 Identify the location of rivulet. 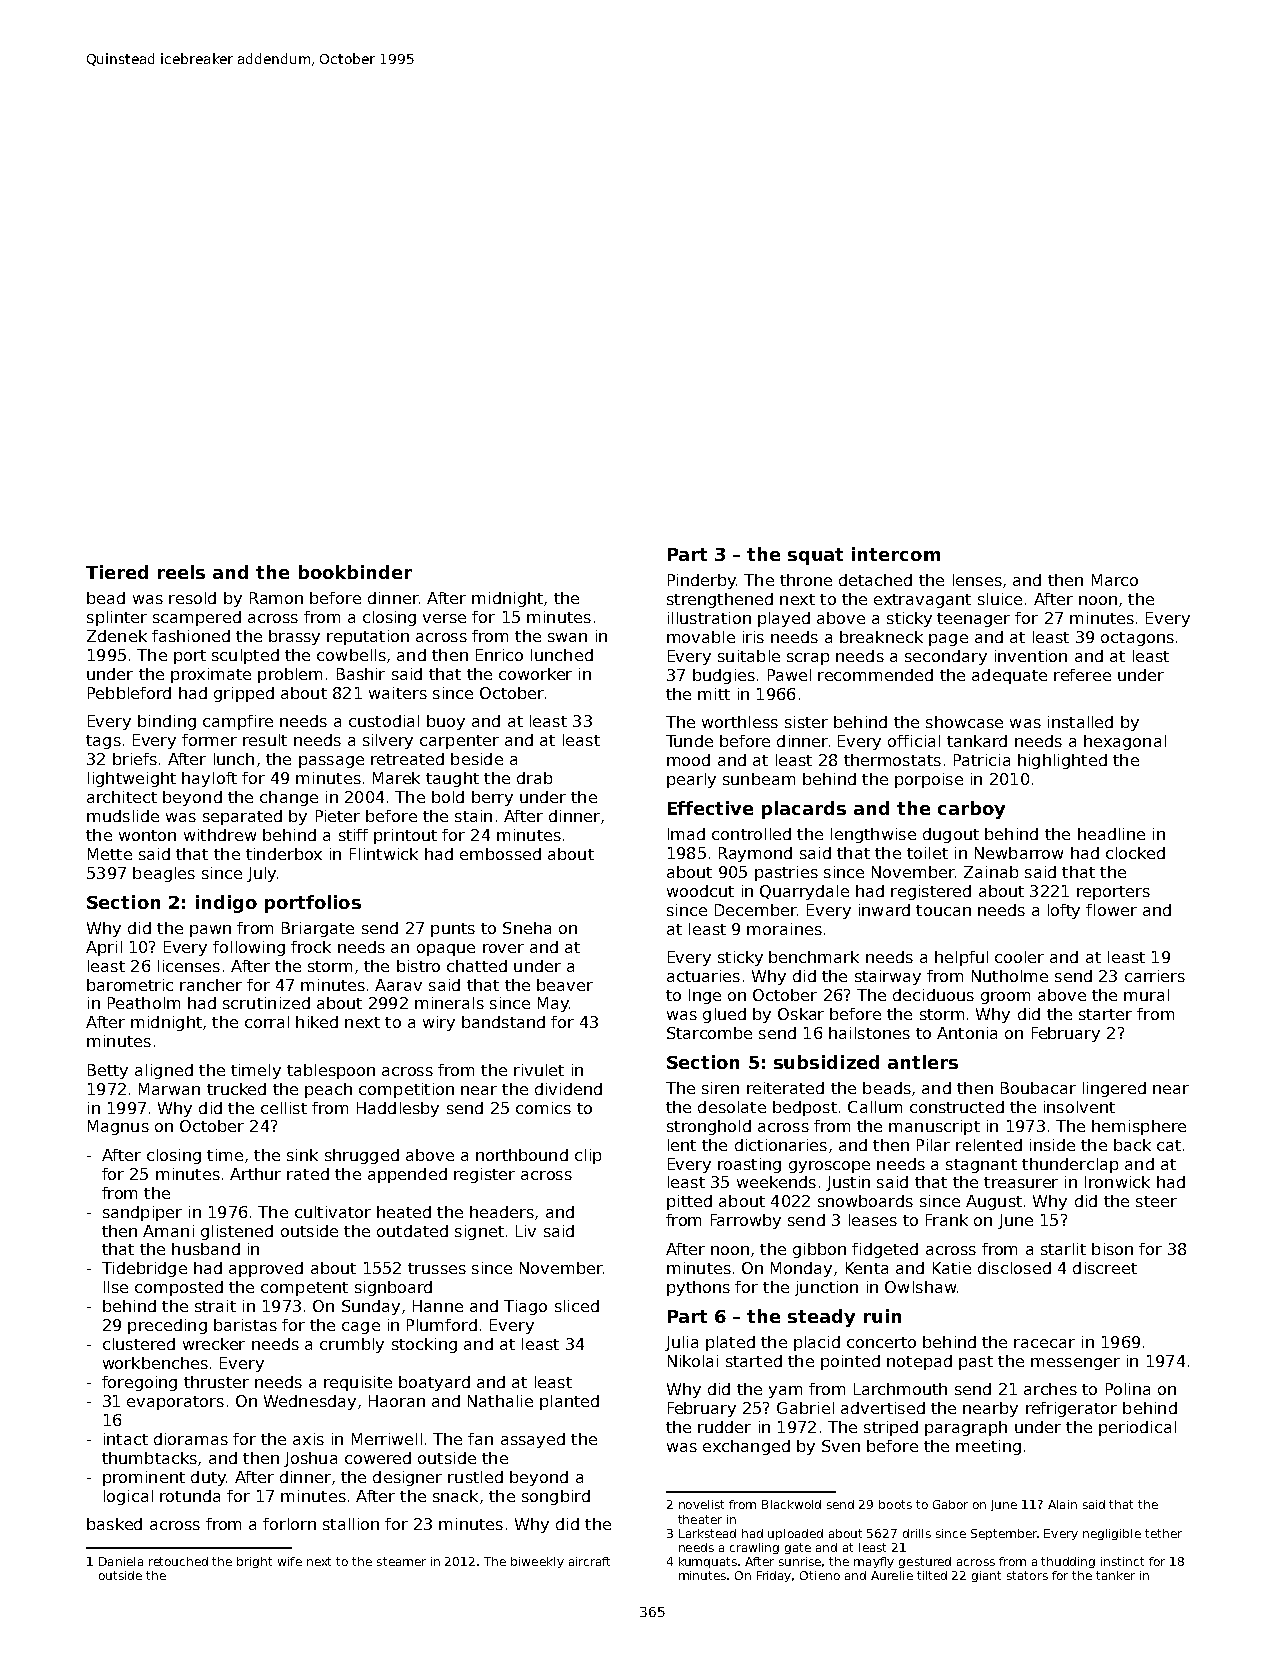
(539, 1070).
